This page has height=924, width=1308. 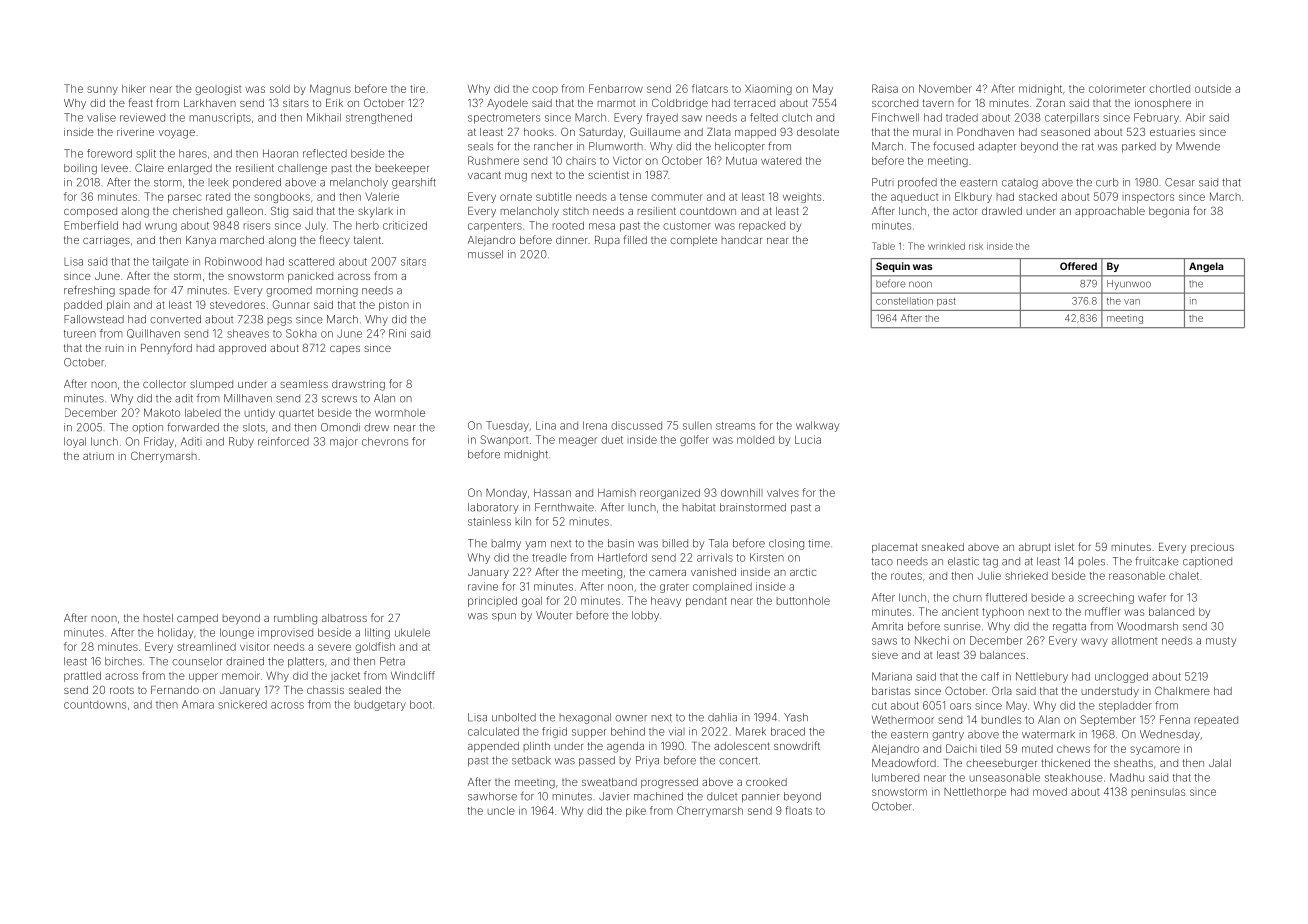 I want to click on Zlata, so click(x=719, y=132).
